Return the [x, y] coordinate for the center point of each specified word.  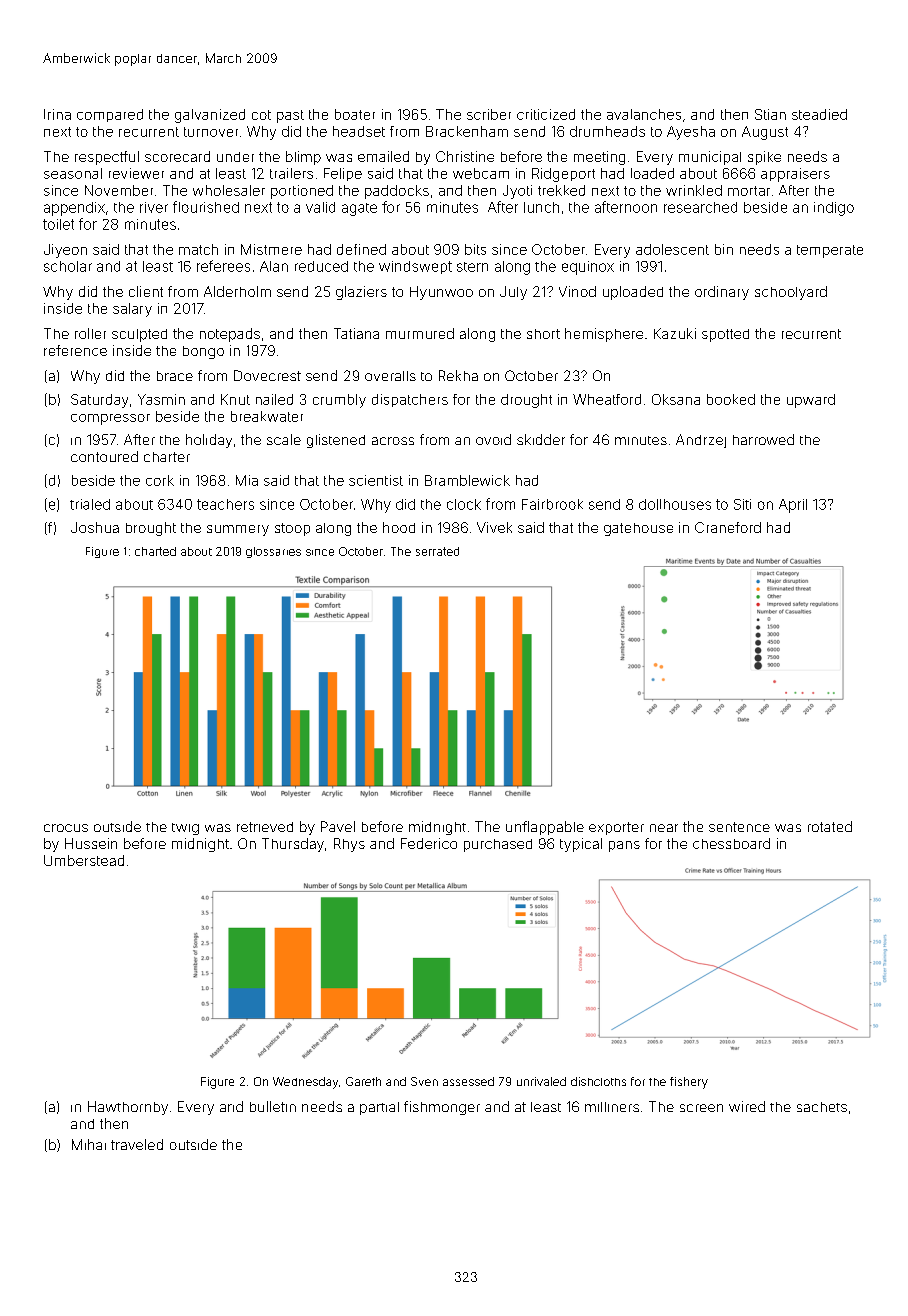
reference [75, 350]
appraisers [795, 175]
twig [185, 829]
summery [238, 530]
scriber [489, 114]
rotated [830, 826]
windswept [415, 267]
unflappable [545, 828]
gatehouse [638, 529]
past [290, 116]
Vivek [494, 527]
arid [231, 1106]
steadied [819, 114]
